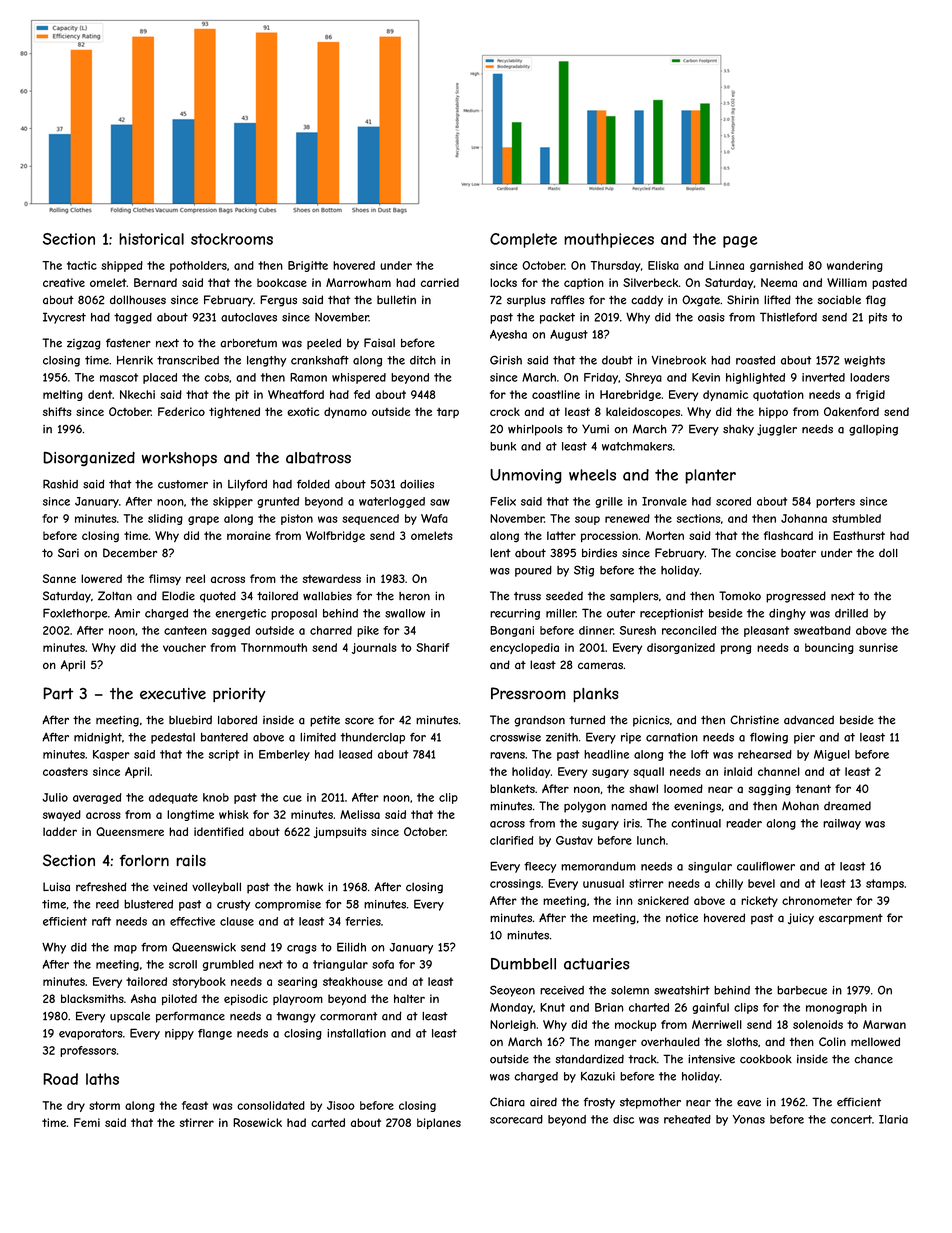  I want to click on prong, so click(736, 649).
